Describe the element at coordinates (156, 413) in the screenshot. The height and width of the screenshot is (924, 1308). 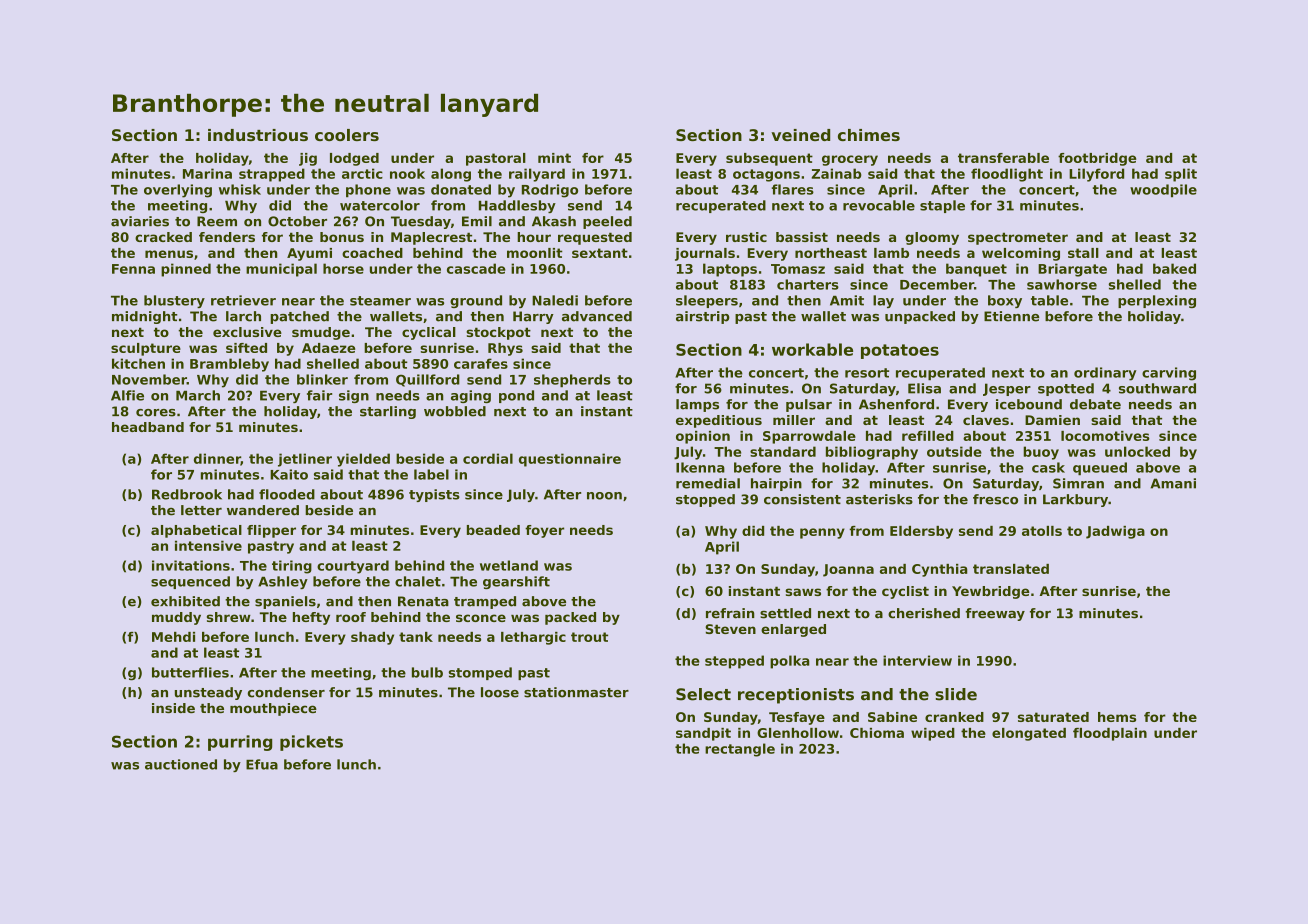
I see `cores` at that location.
